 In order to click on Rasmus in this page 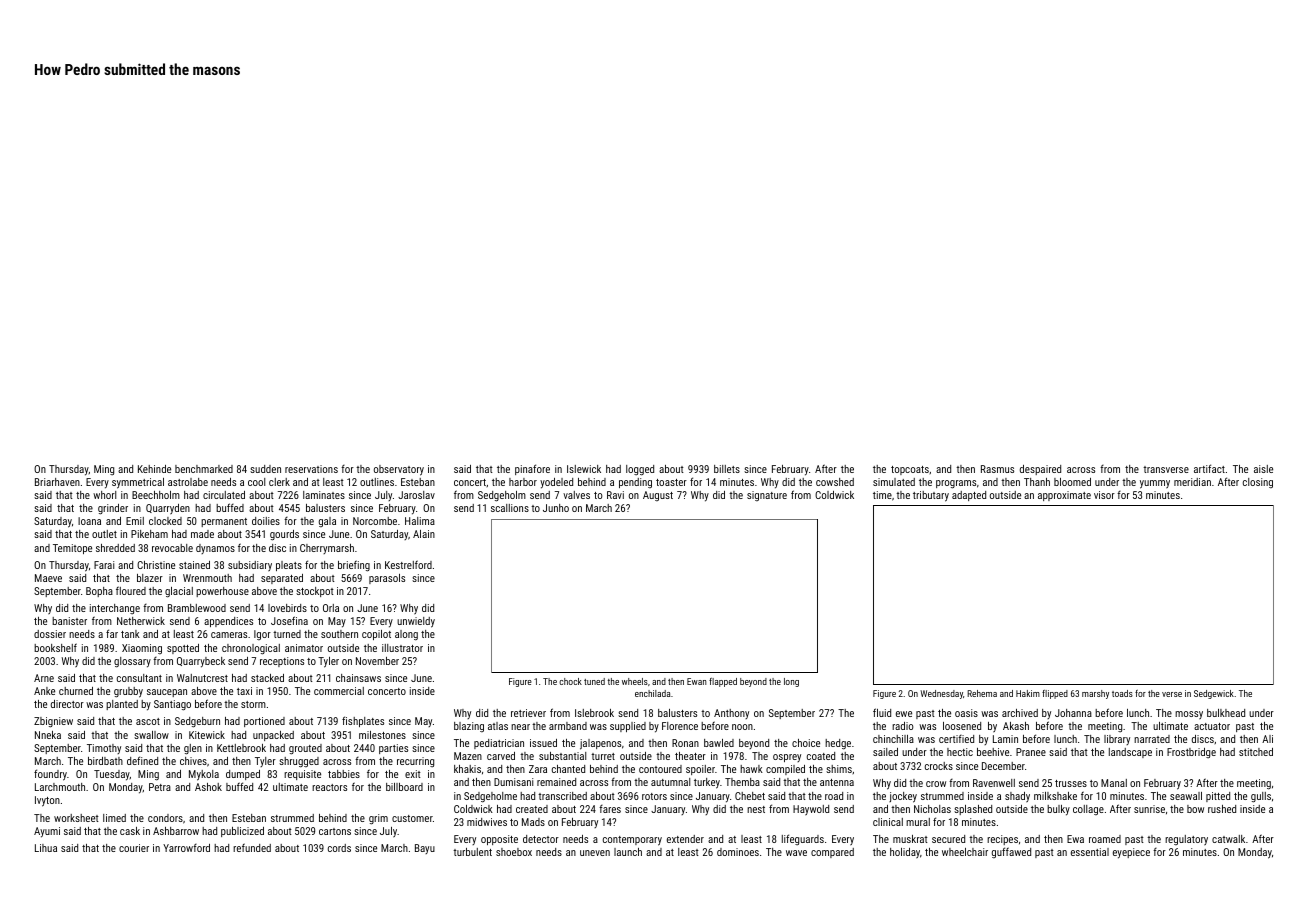, I will do `click(997, 469)`.
